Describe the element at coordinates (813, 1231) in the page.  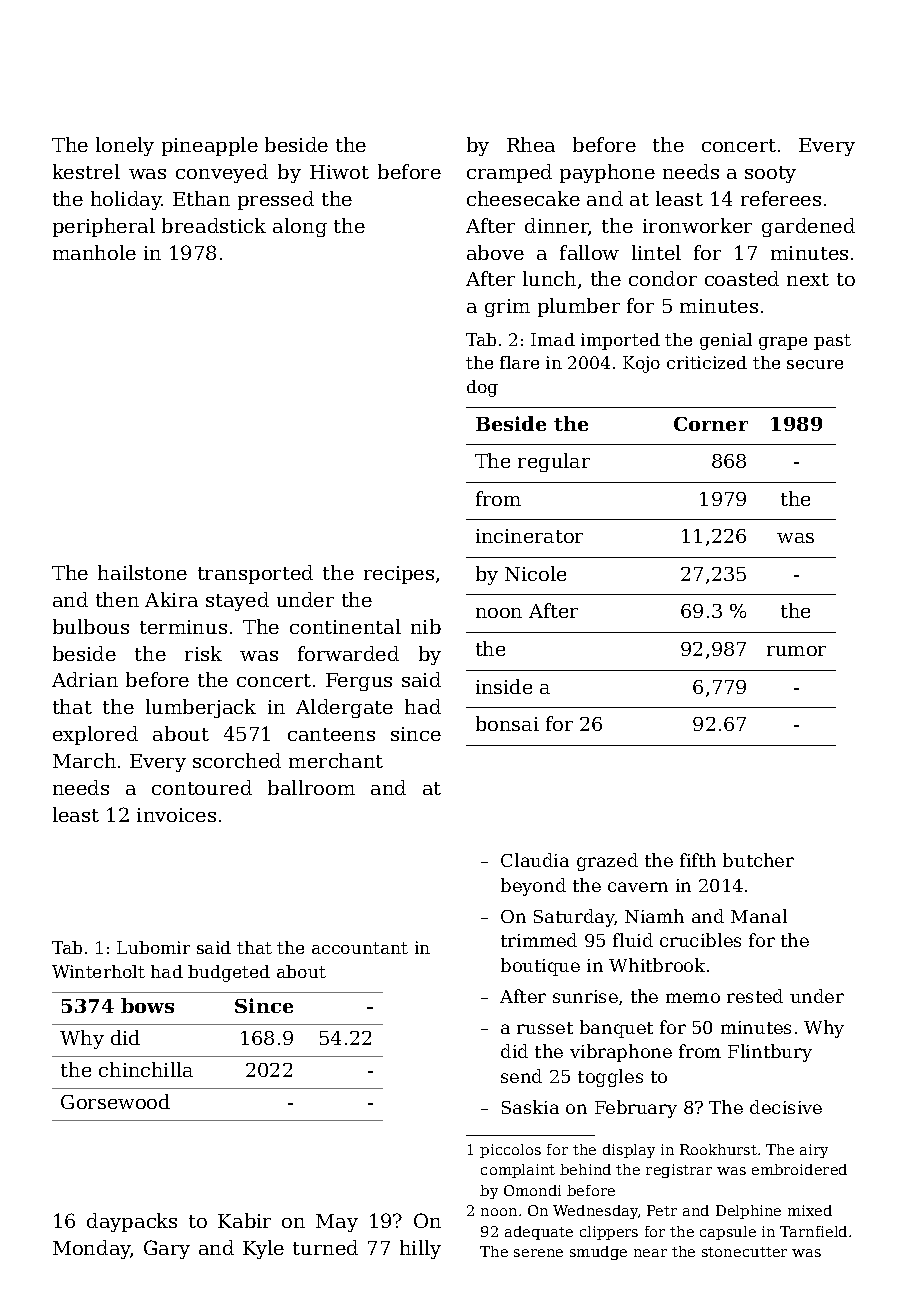
I see `Tarnfield` at that location.
